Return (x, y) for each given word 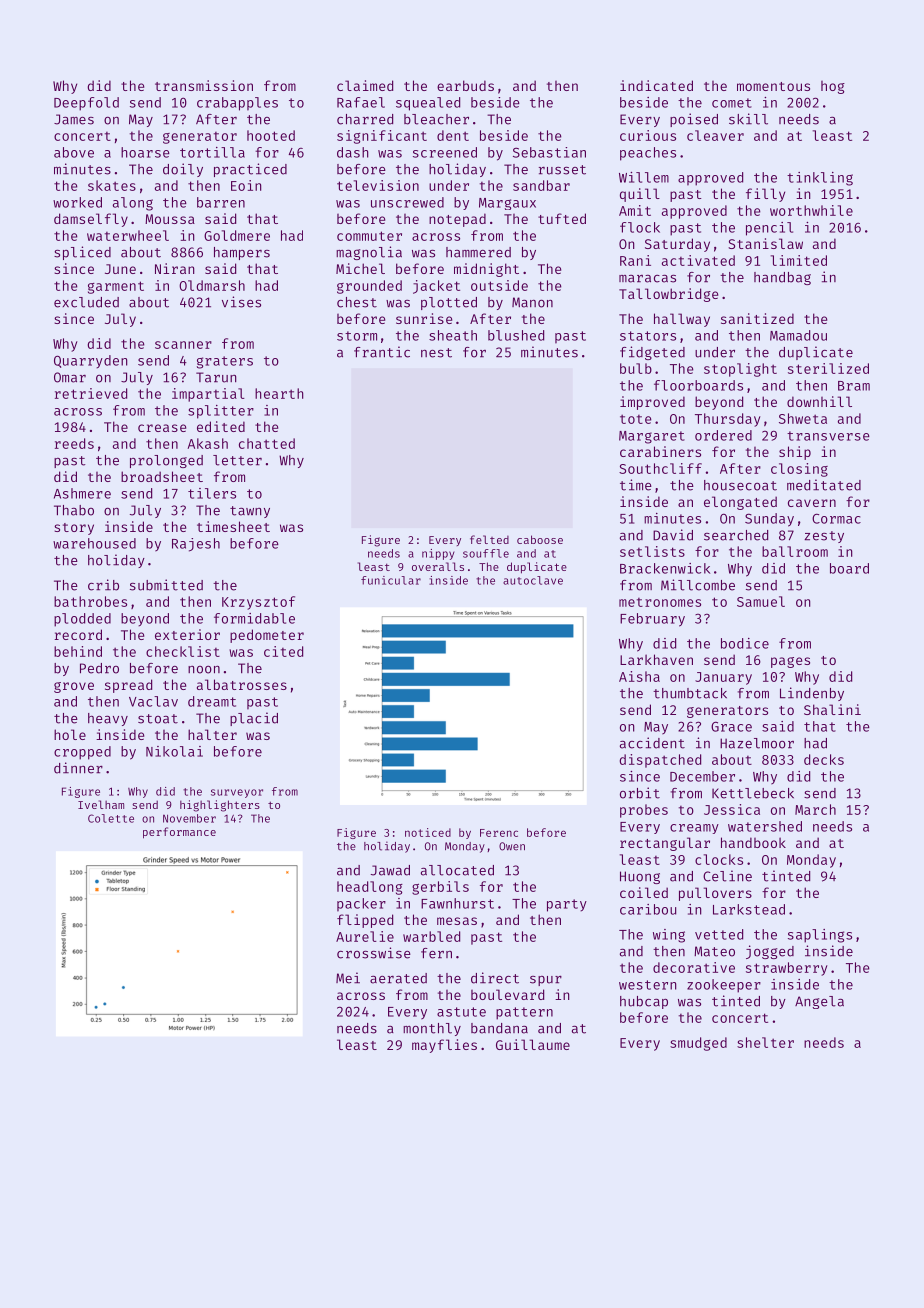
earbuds (465, 85)
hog (833, 87)
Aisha (639, 676)
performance (179, 833)
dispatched (660, 761)
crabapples (237, 104)
